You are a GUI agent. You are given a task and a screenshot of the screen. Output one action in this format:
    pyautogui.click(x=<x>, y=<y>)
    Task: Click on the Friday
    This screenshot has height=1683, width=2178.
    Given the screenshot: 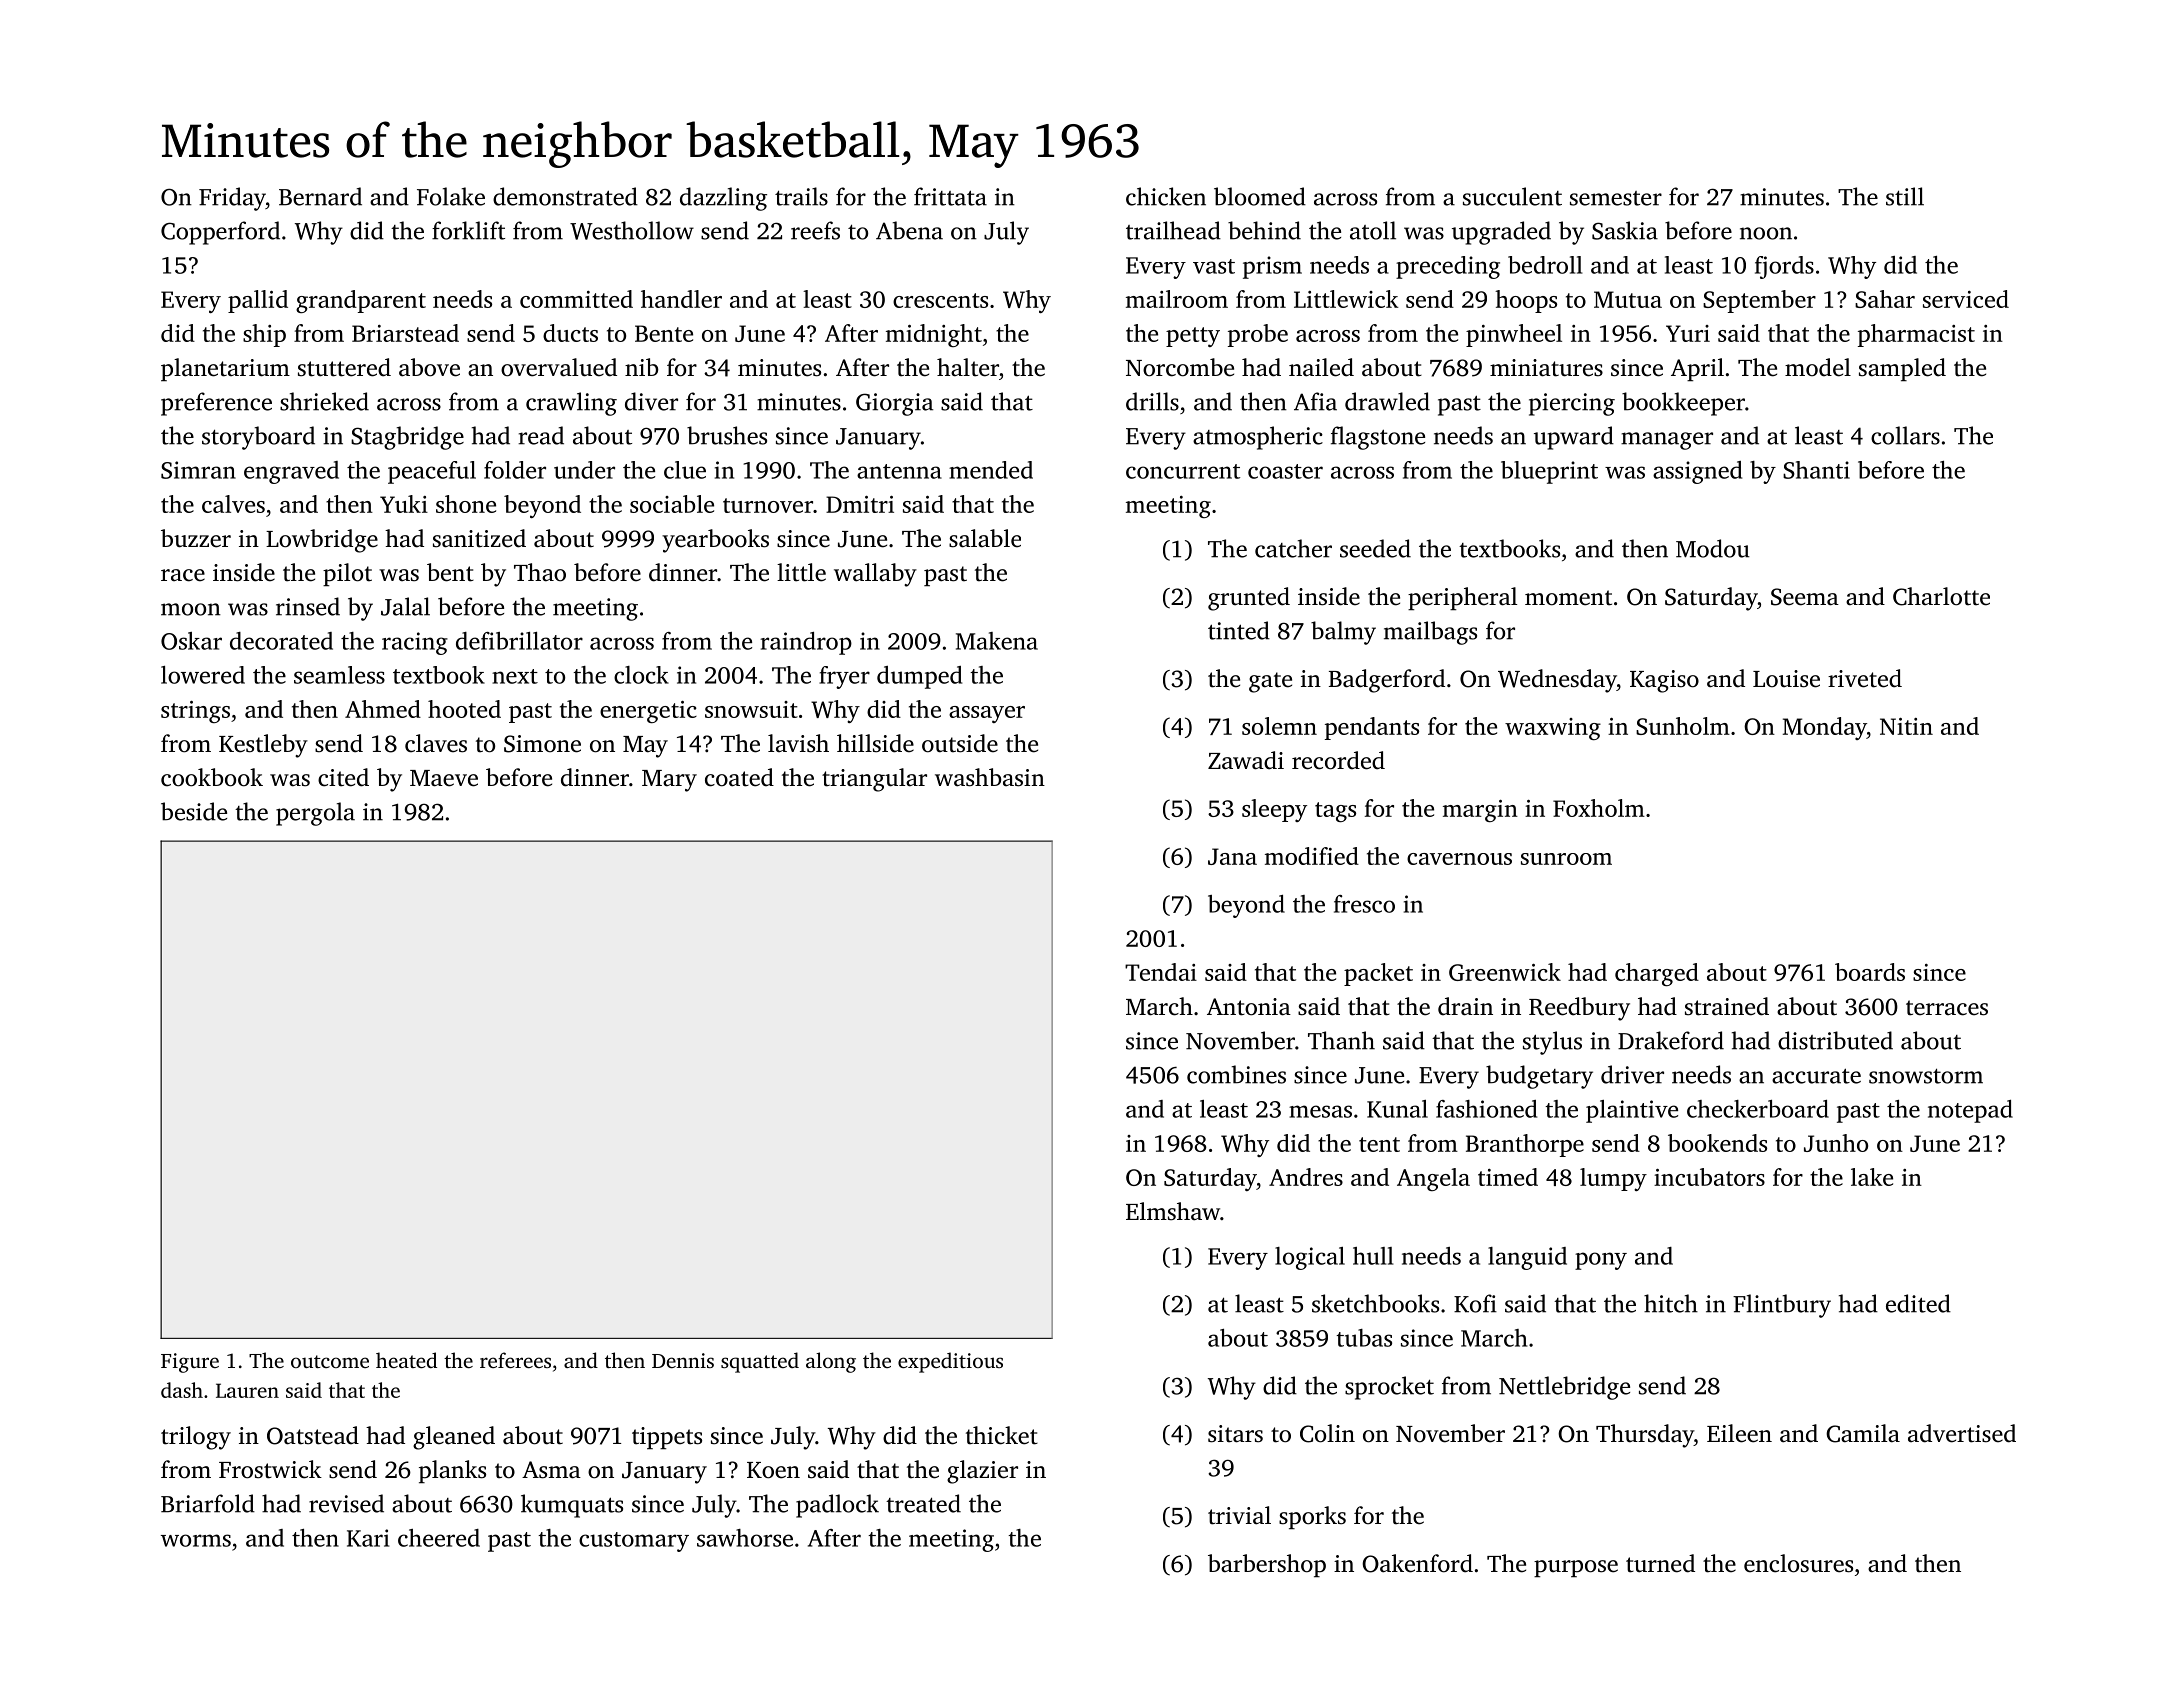 What is the action you would take?
    pyautogui.click(x=232, y=199)
